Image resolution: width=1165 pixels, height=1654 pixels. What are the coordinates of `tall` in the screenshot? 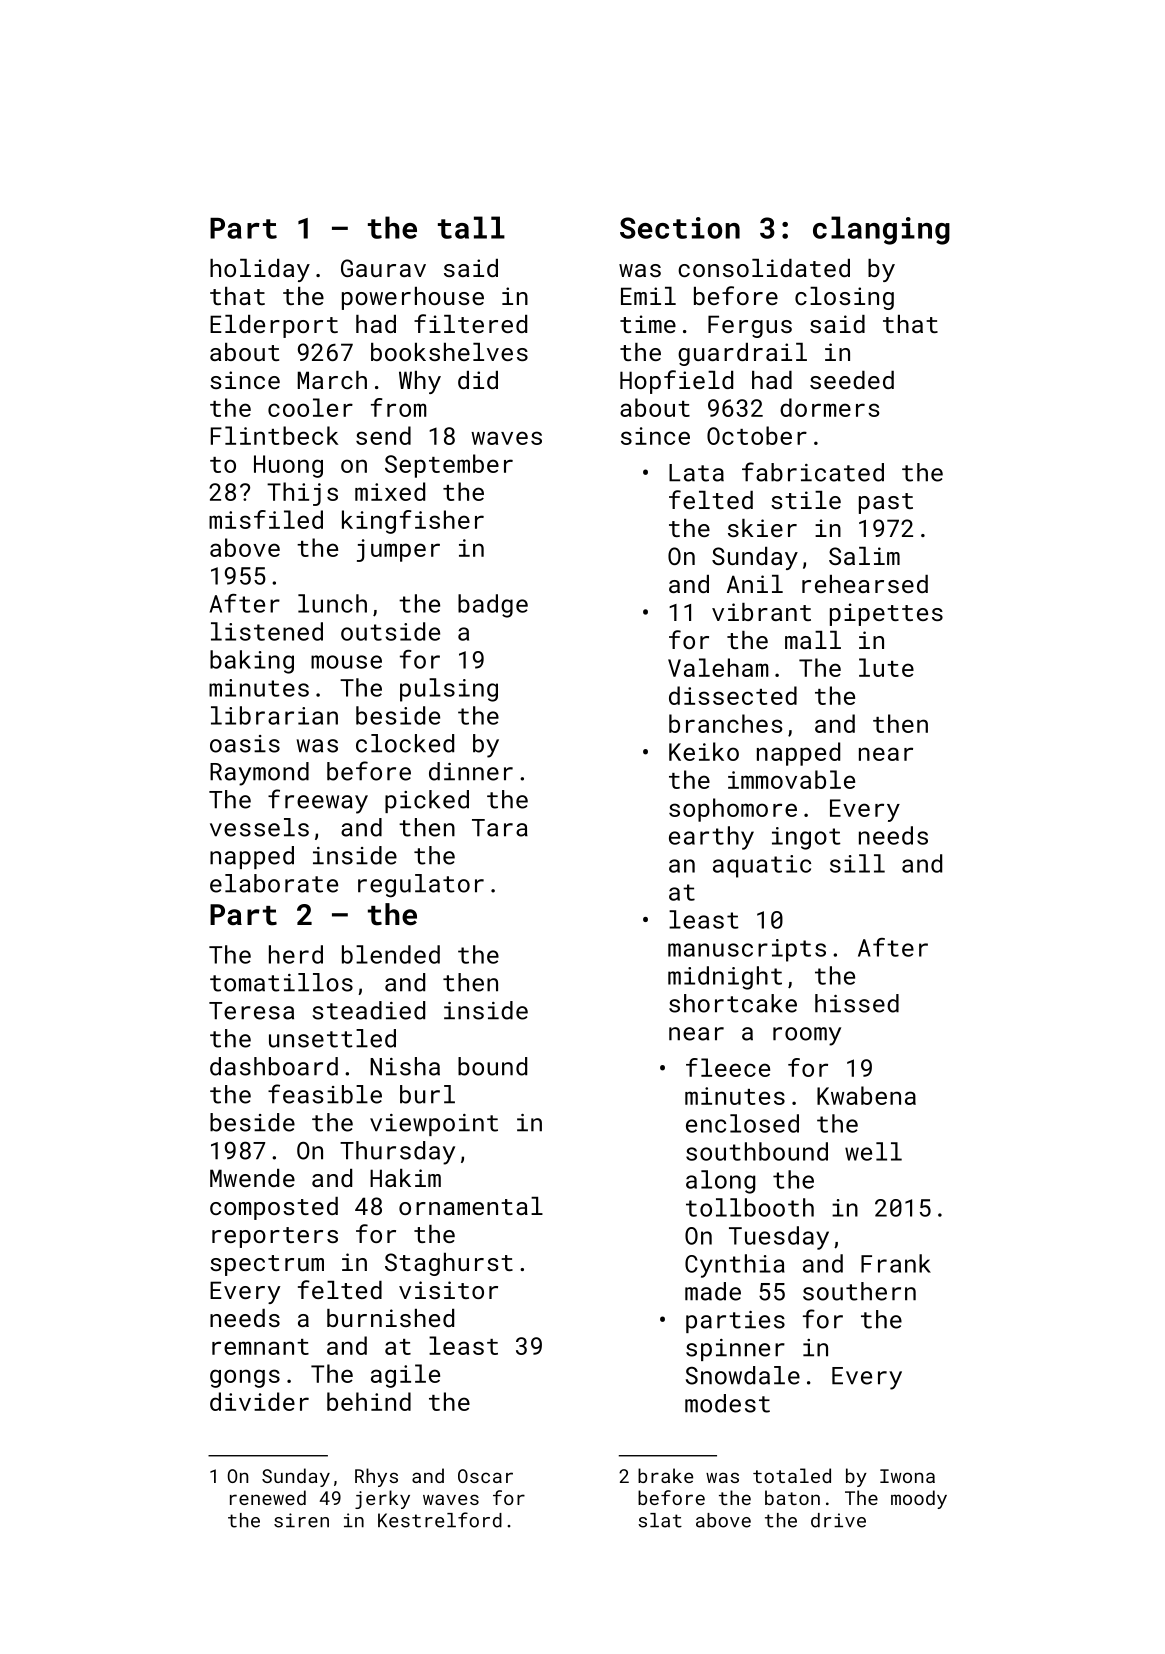 It's located at (471, 227).
